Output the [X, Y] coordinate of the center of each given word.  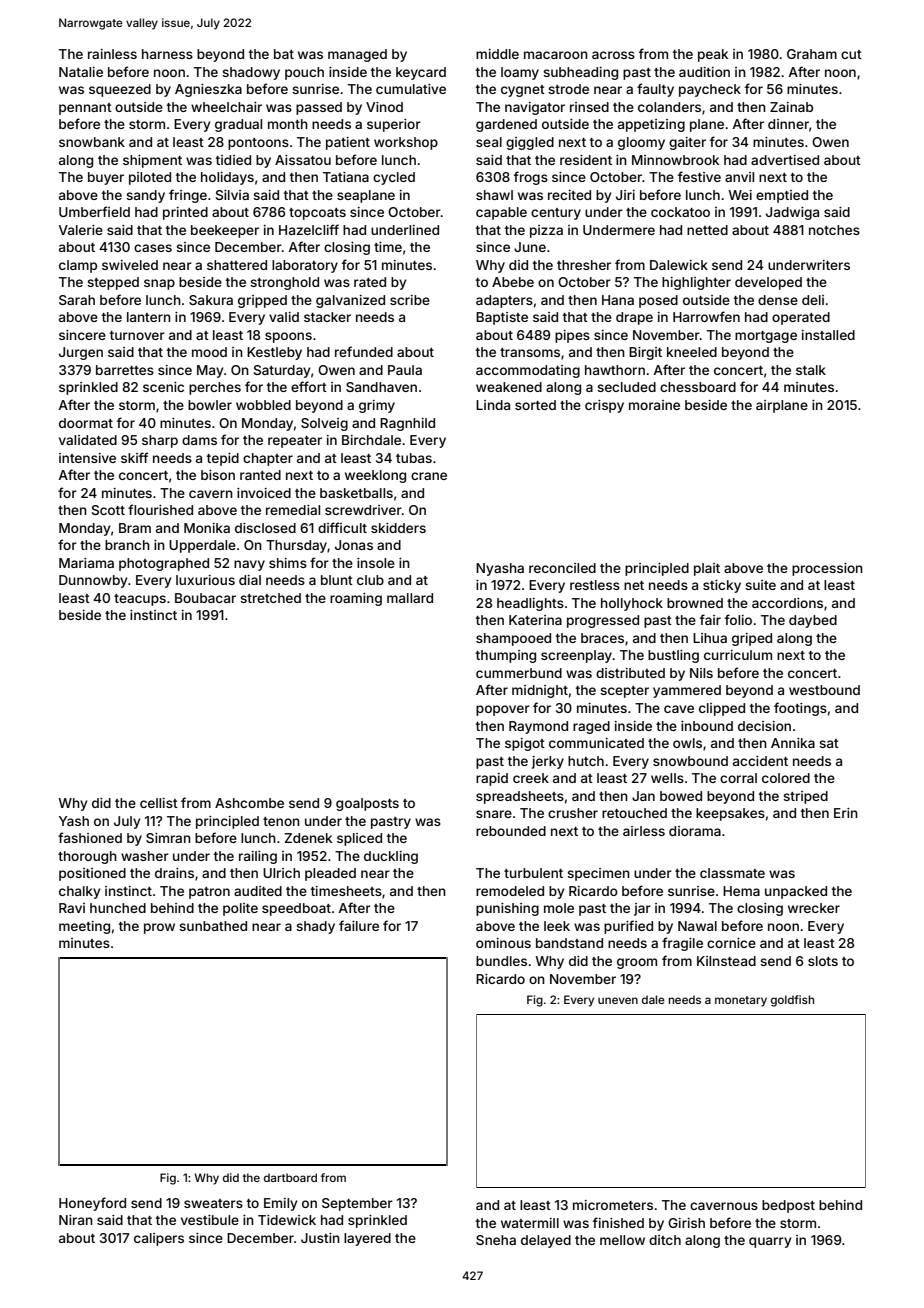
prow [159, 928]
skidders [398, 528]
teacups [140, 600]
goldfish [792, 1001]
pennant [85, 109]
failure [359, 925]
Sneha [496, 1240]
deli [813, 300]
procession [827, 569]
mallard [410, 598]
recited [569, 195]
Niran [76, 1220]
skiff [134, 457]
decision [764, 726]
